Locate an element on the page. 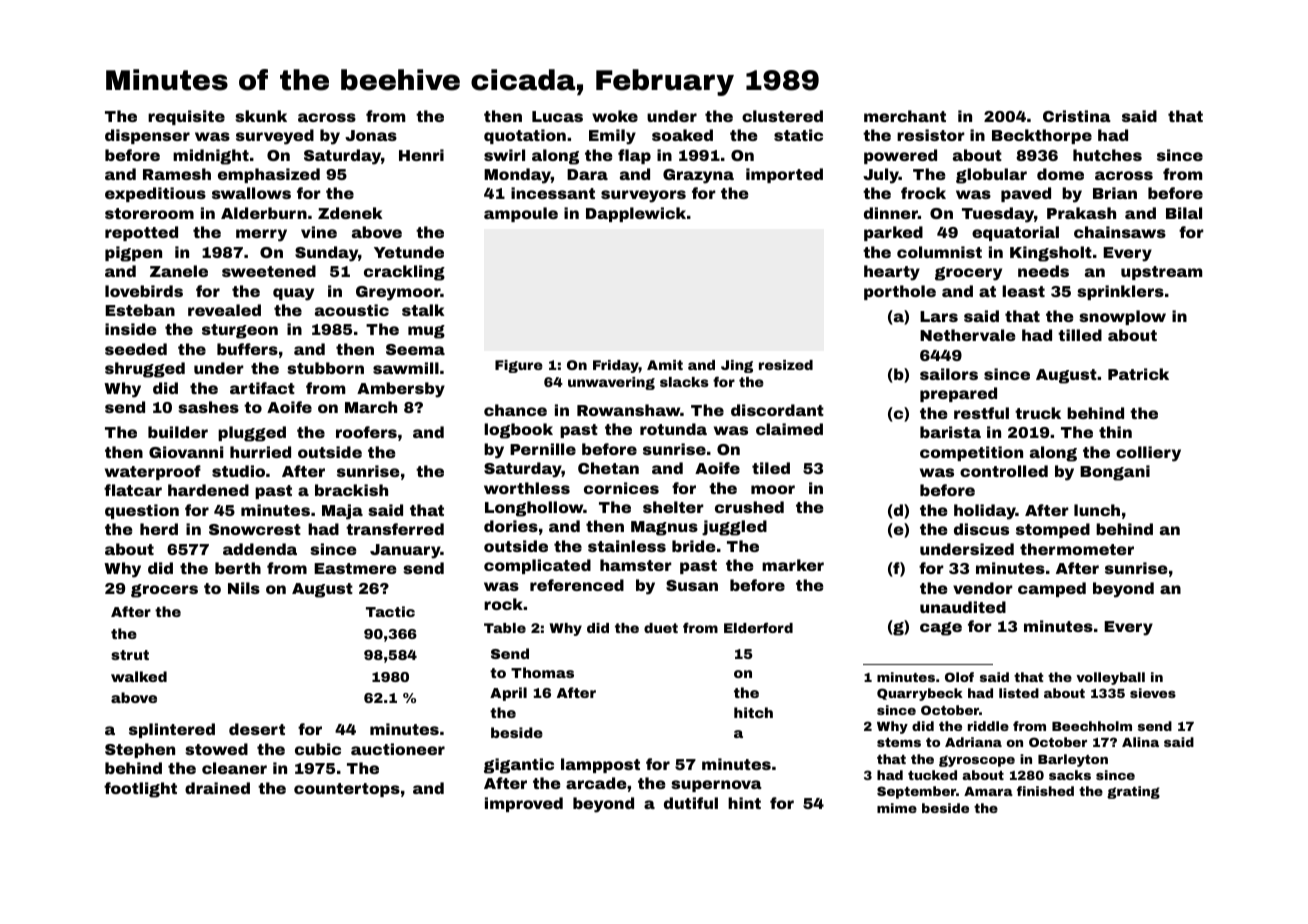  thermometer is located at coordinates (1077, 549).
